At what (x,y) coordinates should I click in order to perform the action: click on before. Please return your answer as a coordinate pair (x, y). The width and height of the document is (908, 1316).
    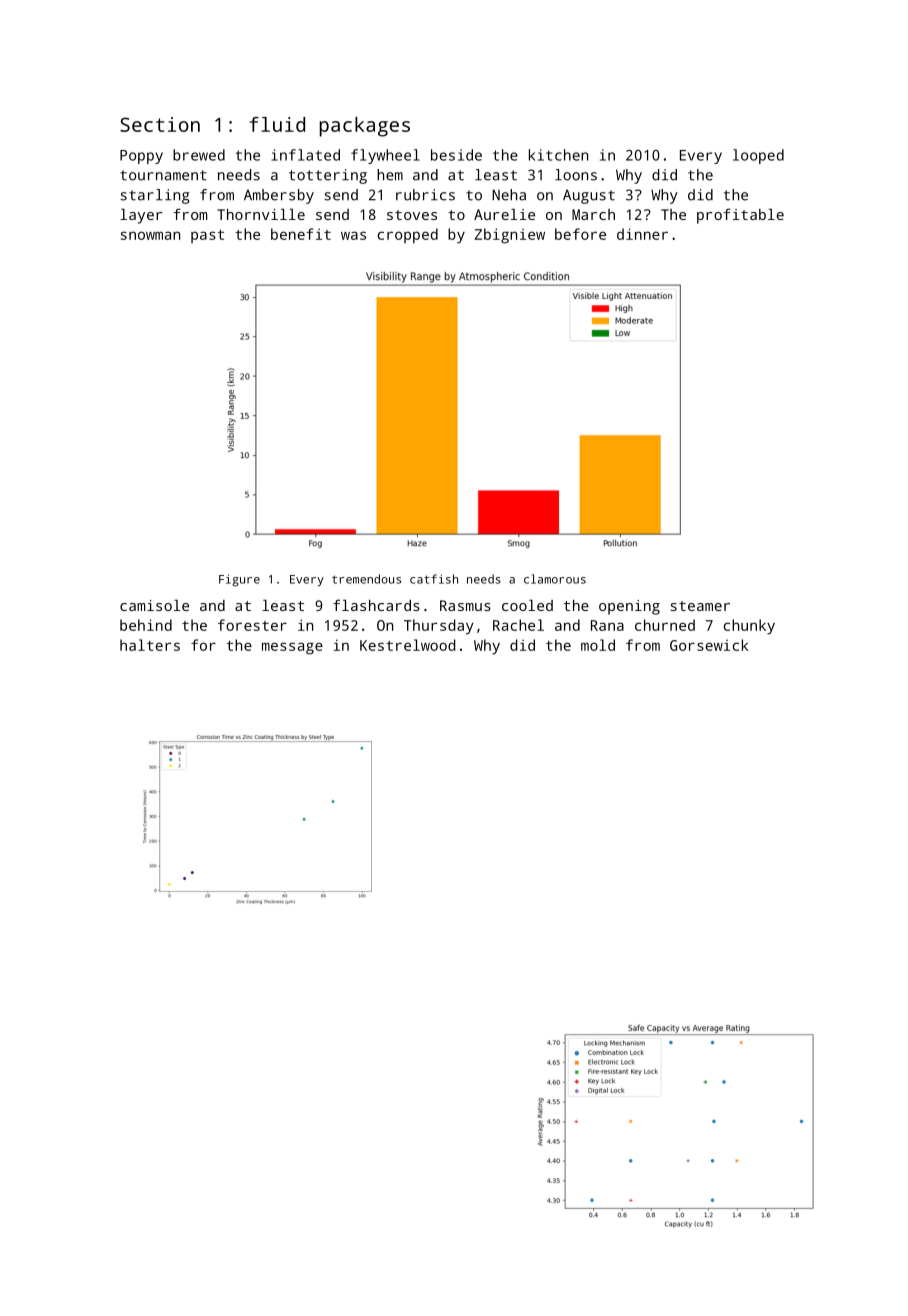
    Looking at the image, I should click on (580, 234).
